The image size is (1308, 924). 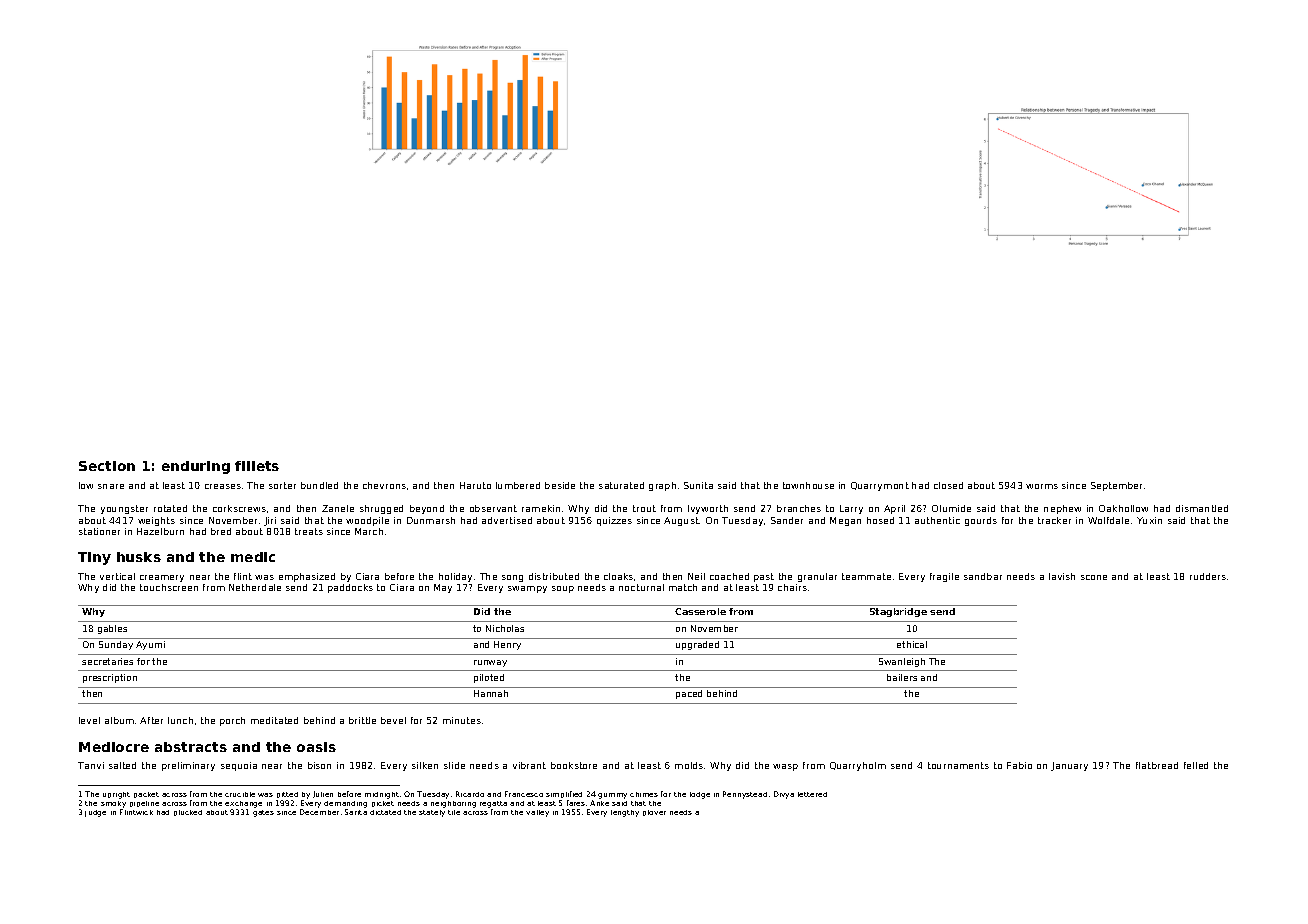 I want to click on creases, so click(x=223, y=486).
